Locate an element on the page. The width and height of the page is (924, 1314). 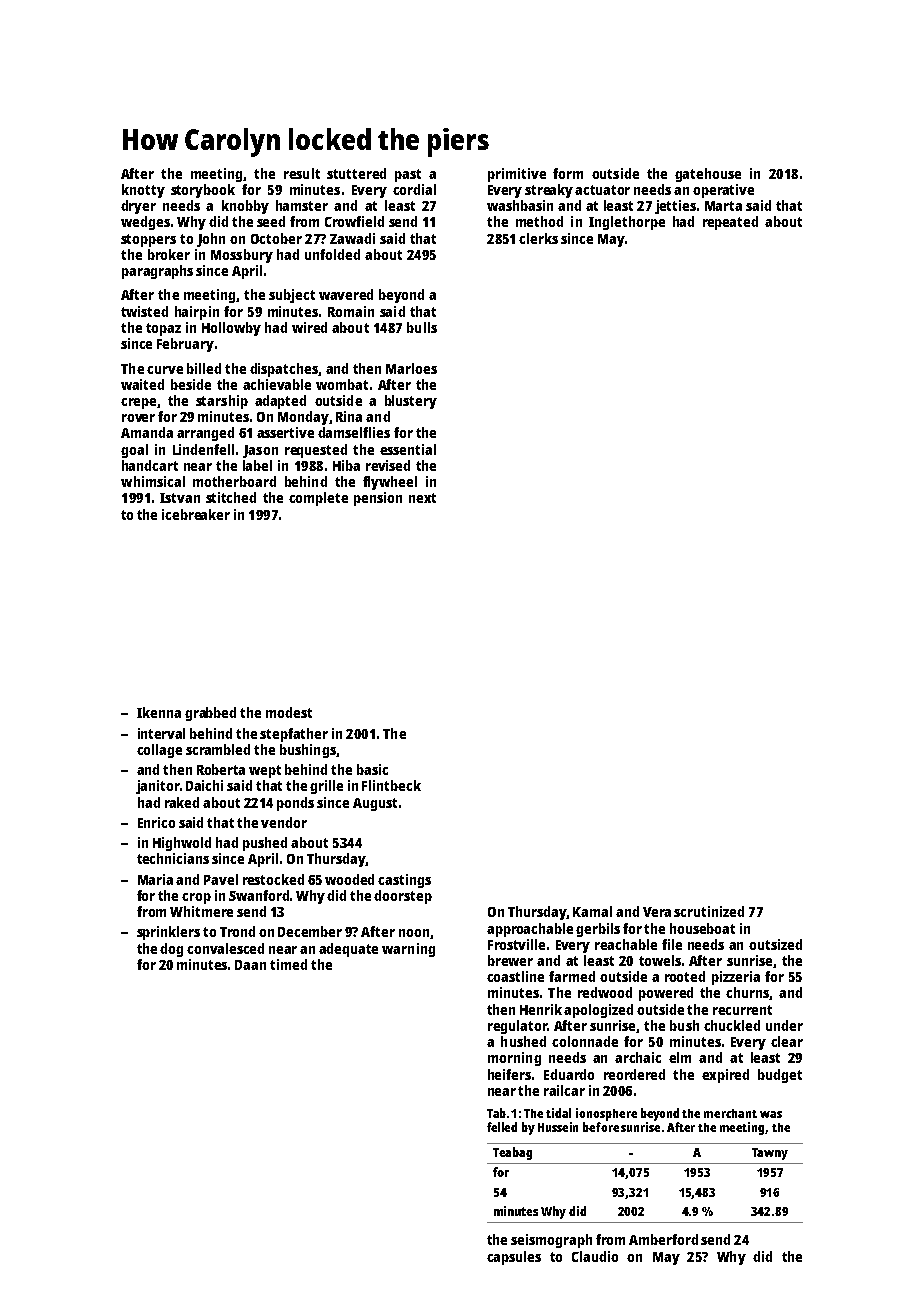
capsules is located at coordinates (514, 1258).
